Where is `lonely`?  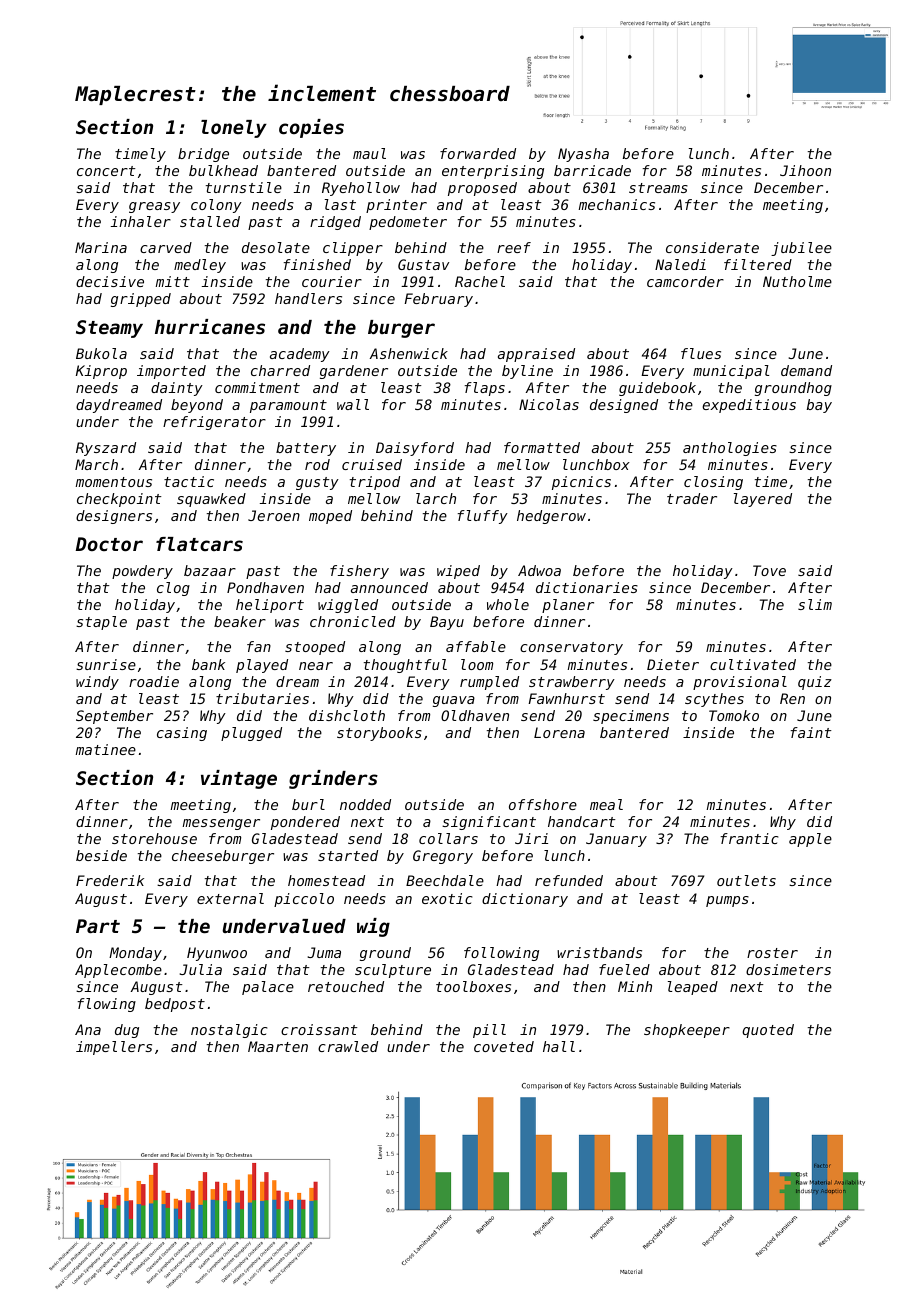
lonely is located at coordinates (234, 129).
